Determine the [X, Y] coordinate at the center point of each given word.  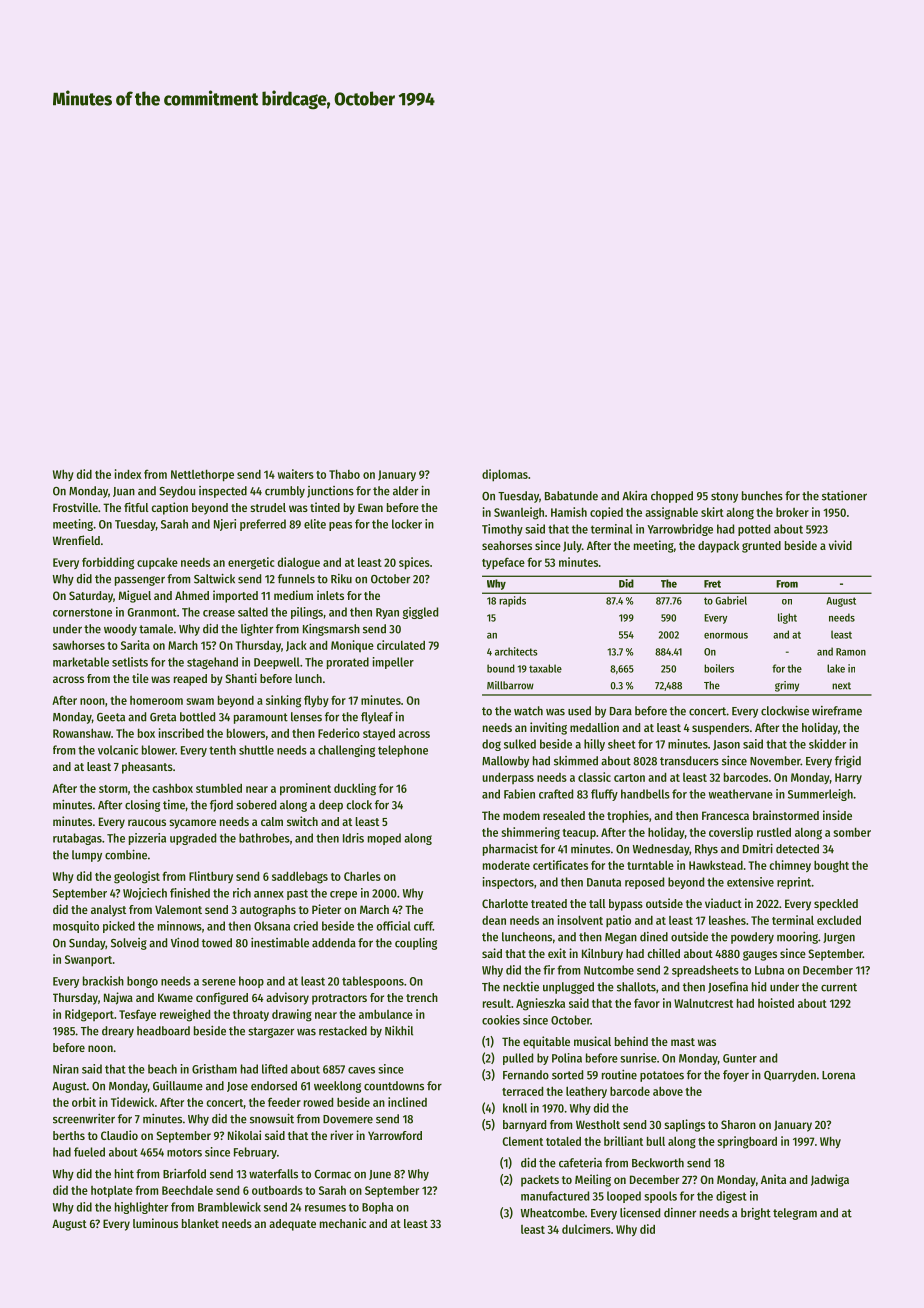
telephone [403, 751]
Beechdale [187, 1190]
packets [540, 1181]
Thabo [344, 474]
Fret [712, 584]
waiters [296, 474]
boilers [719, 668]
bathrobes [264, 838]
